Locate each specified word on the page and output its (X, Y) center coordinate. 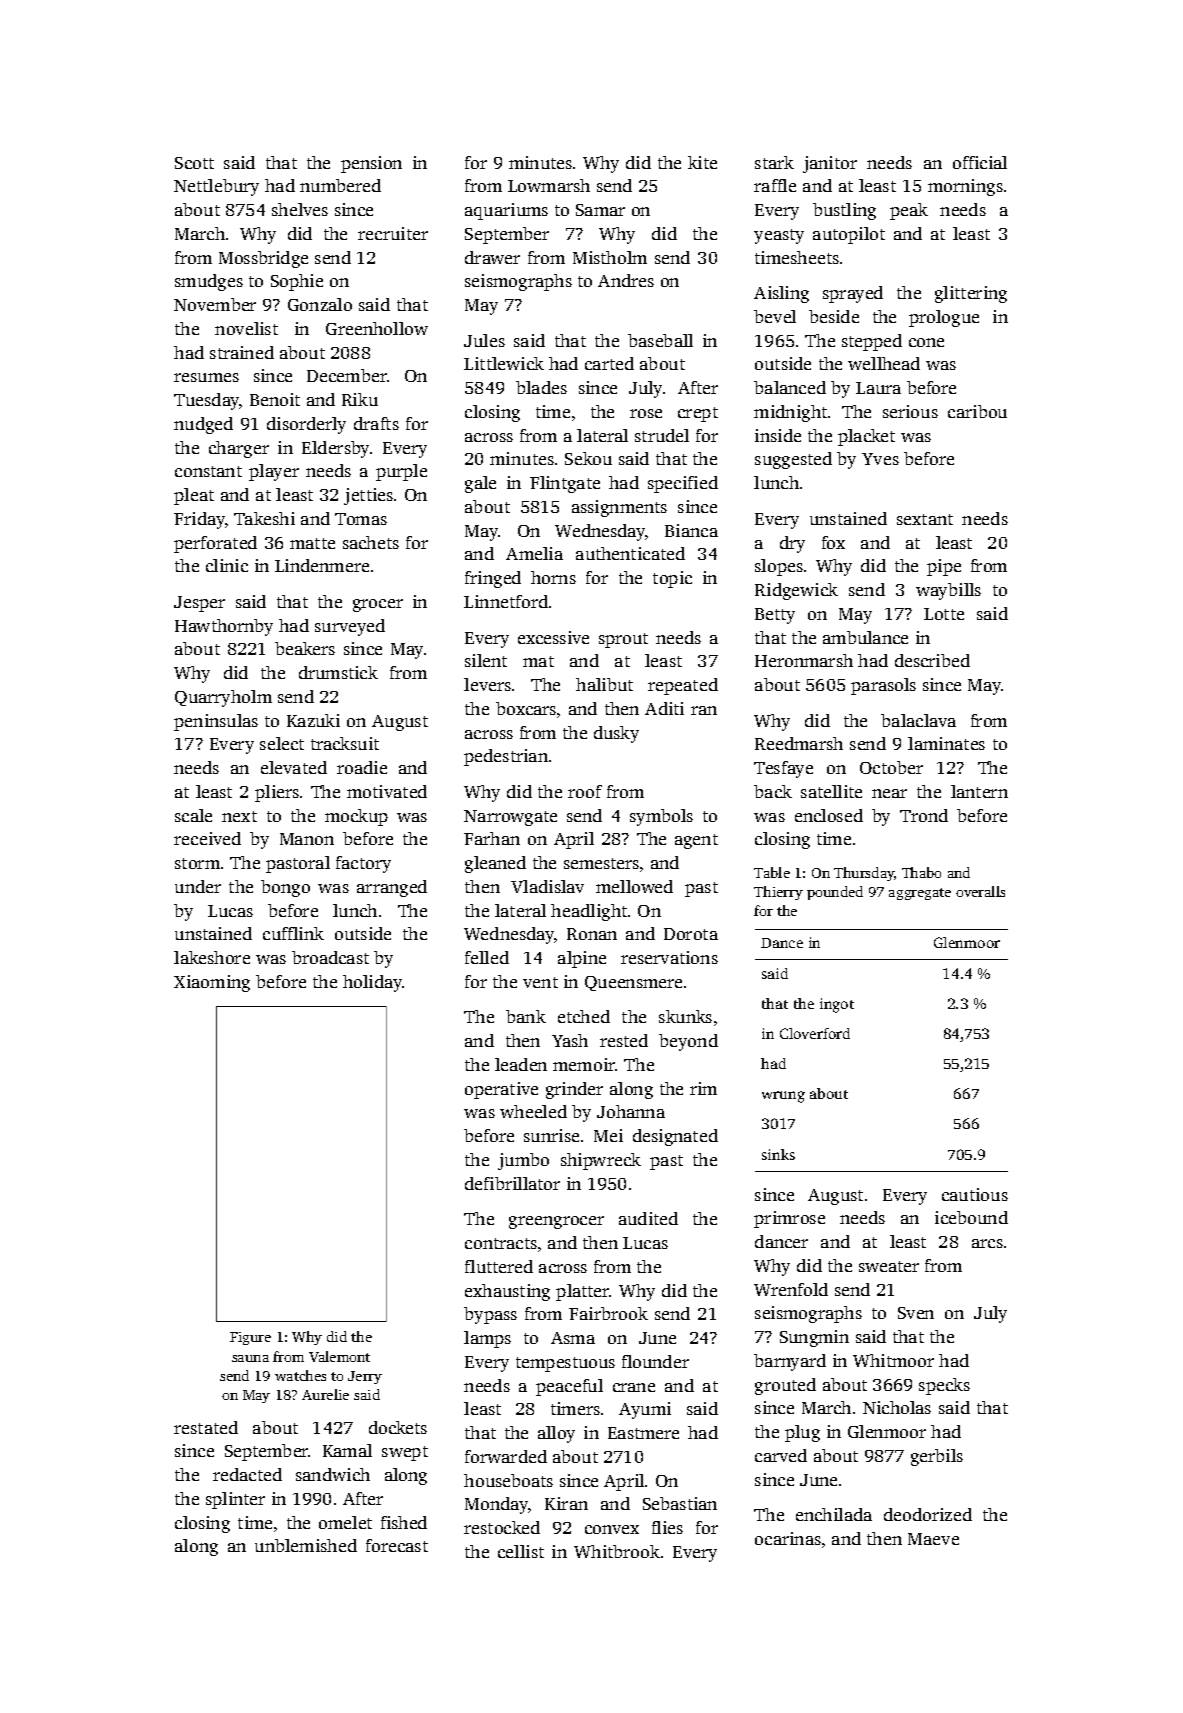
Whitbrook (617, 1551)
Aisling (781, 294)
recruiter (393, 233)
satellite (831, 791)
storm (197, 863)
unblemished (306, 1545)
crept (698, 414)
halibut (604, 684)
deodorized (928, 1514)
